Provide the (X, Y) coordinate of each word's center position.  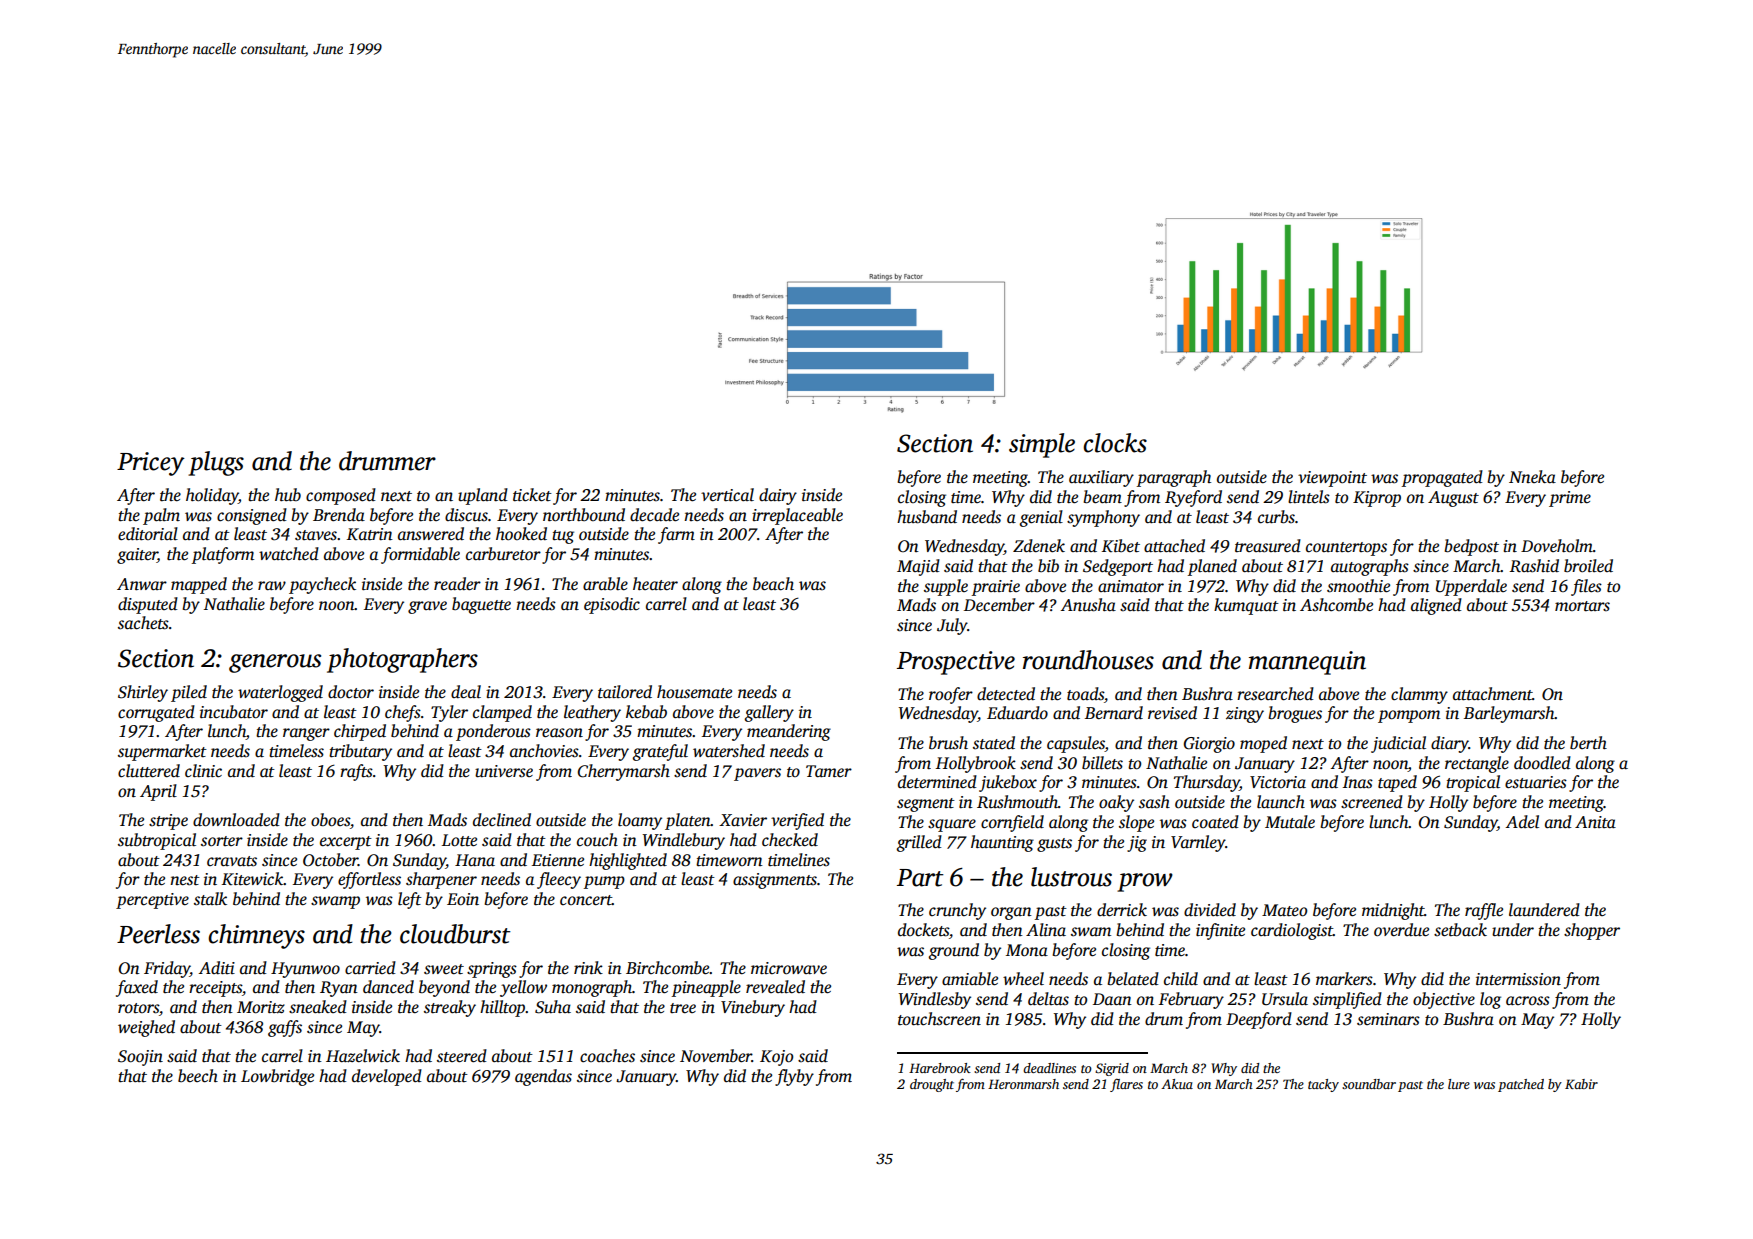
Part (920, 878)
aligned (1436, 606)
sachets (143, 623)
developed (387, 1077)
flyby (794, 1077)
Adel (1522, 822)
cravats (232, 861)
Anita (1595, 822)
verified (797, 821)
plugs (216, 463)
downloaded (236, 820)
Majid (918, 567)
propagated (1442, 478)
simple (1042, 445)
